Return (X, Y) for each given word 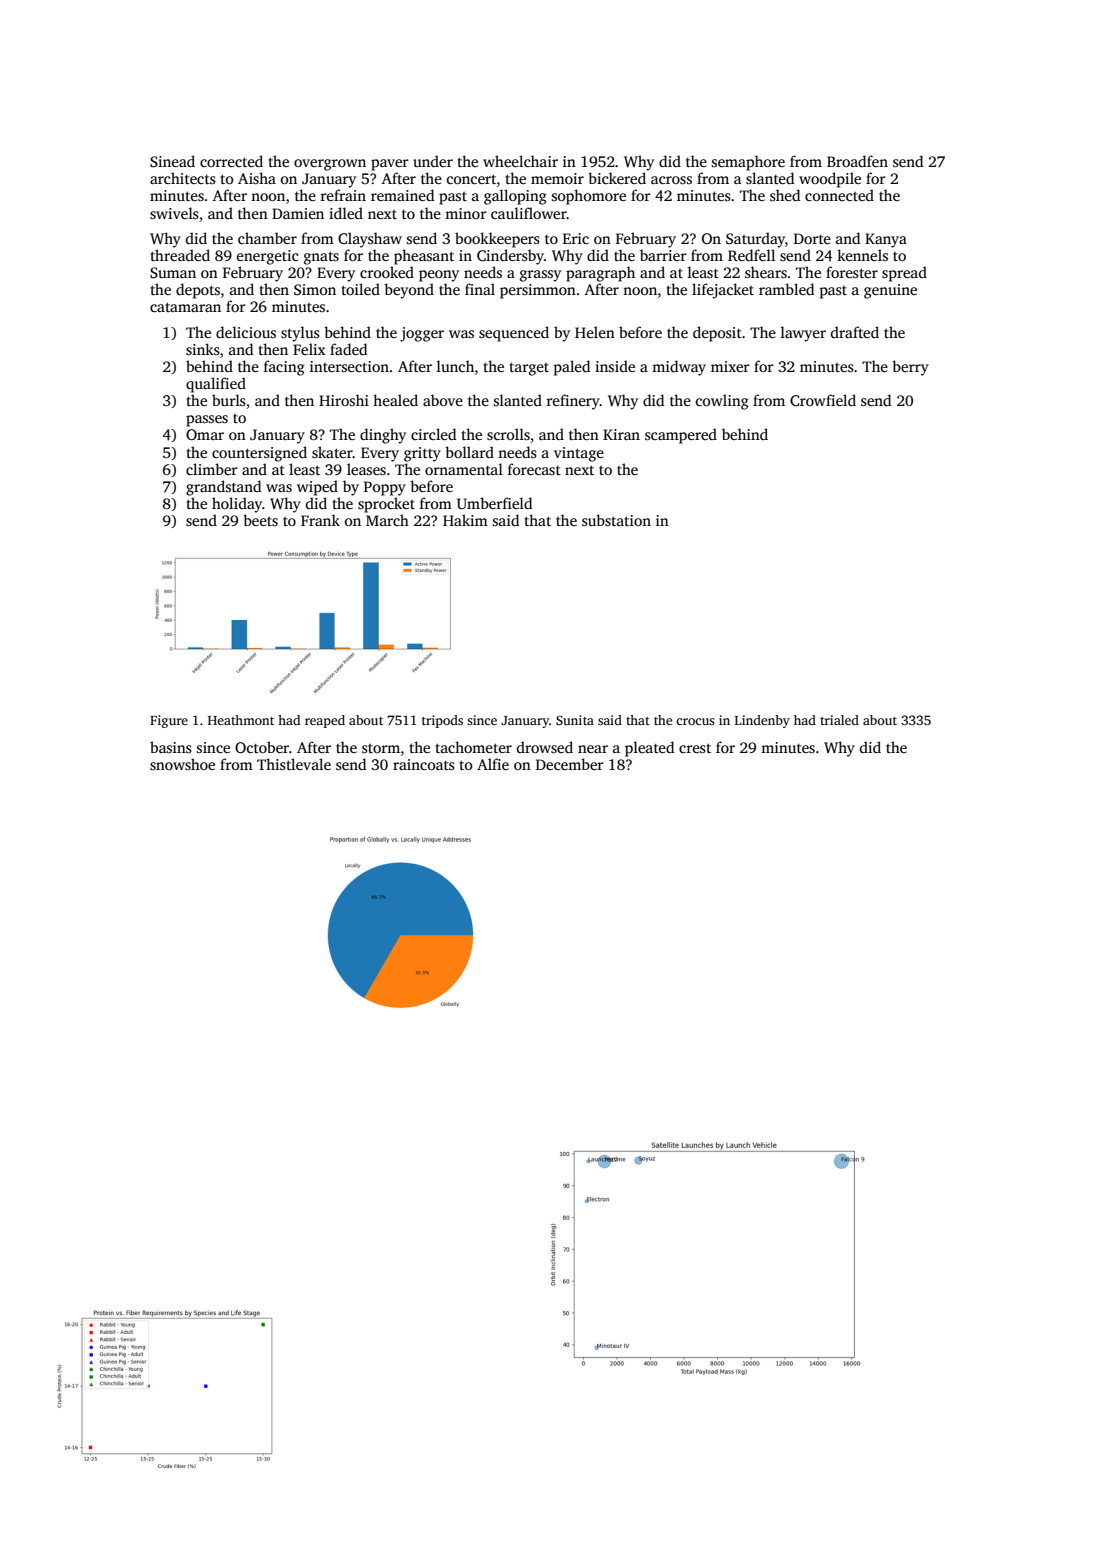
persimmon (538, 291)
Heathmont (241, 720)
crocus (695, 721)
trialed (839, 720)
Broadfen (857, 161)
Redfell (751, 255)
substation (616, 520)
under (433, 161)
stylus (300, 334)
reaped (325, 721)
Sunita (575, 720)
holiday (237, 505)
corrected (231, 161)
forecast (534, 469)
